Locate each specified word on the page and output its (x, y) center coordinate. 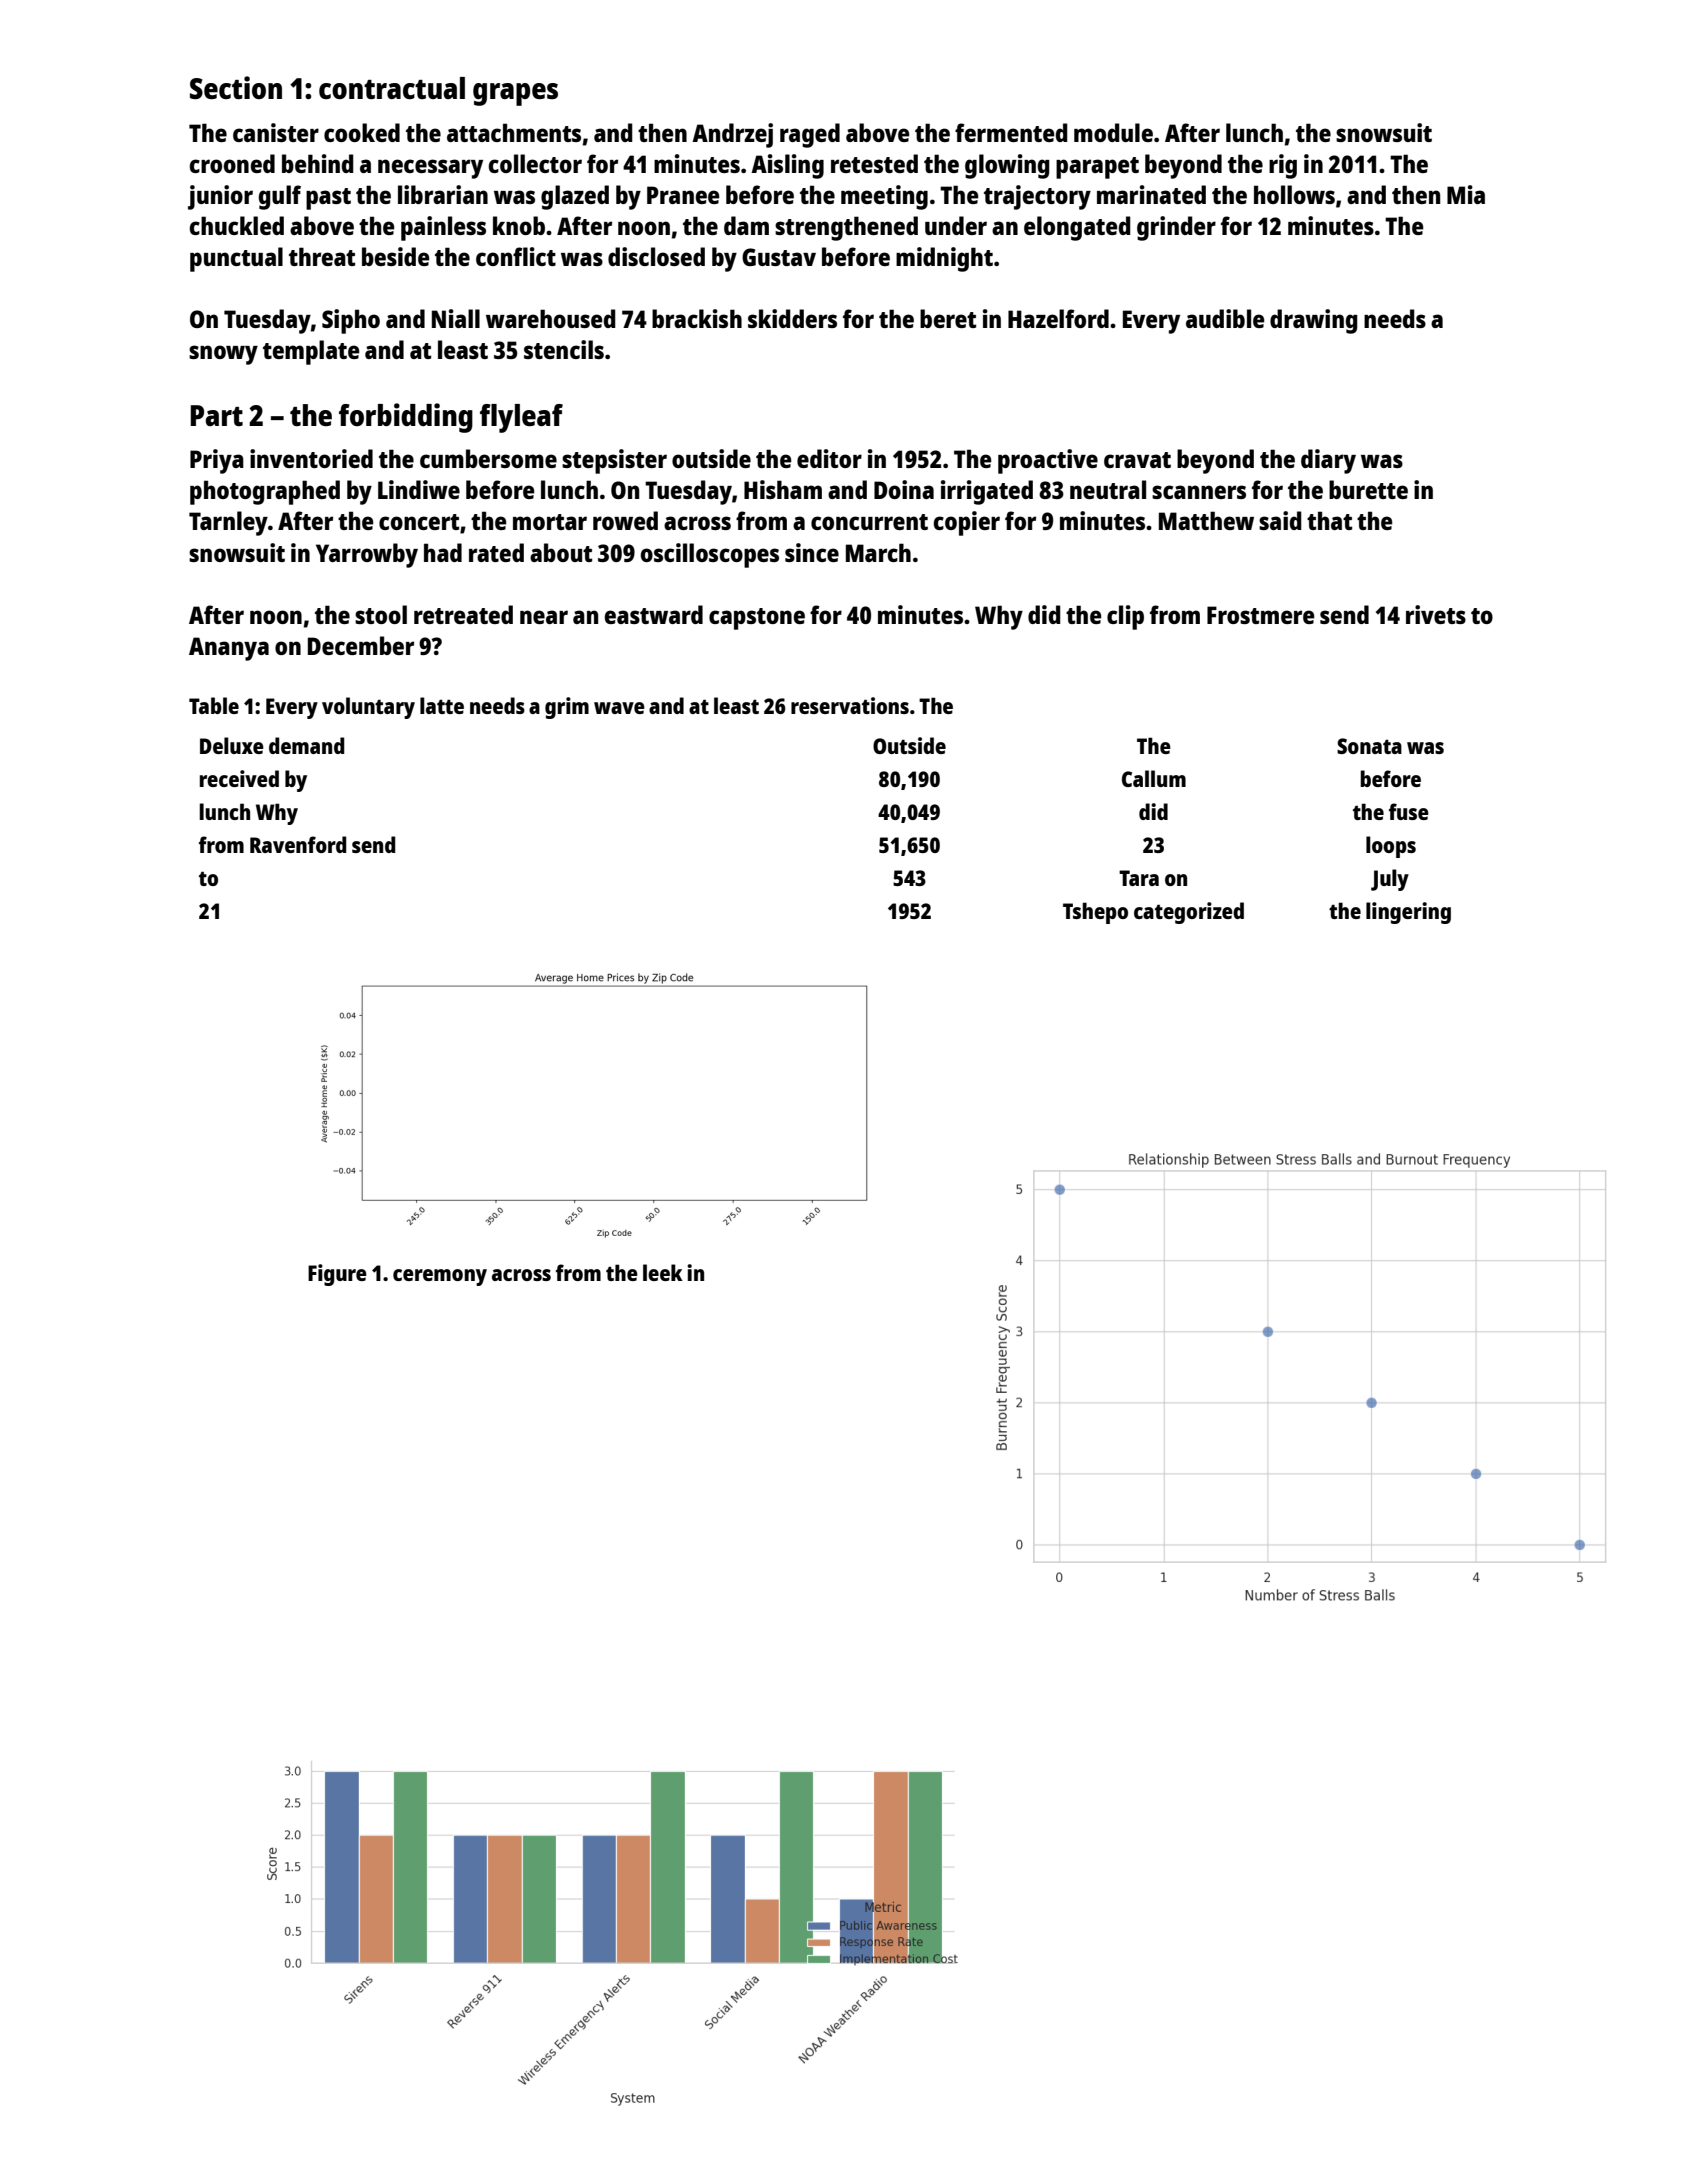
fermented (1011, 132)
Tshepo (1095, 913)
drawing (1314, 321)
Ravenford (298, 844)
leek (663, 1272)
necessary (430, 169)
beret (948, 318)
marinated (1151, 194)
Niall (456, 318)
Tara (1139, 878)
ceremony (440, 1277)
